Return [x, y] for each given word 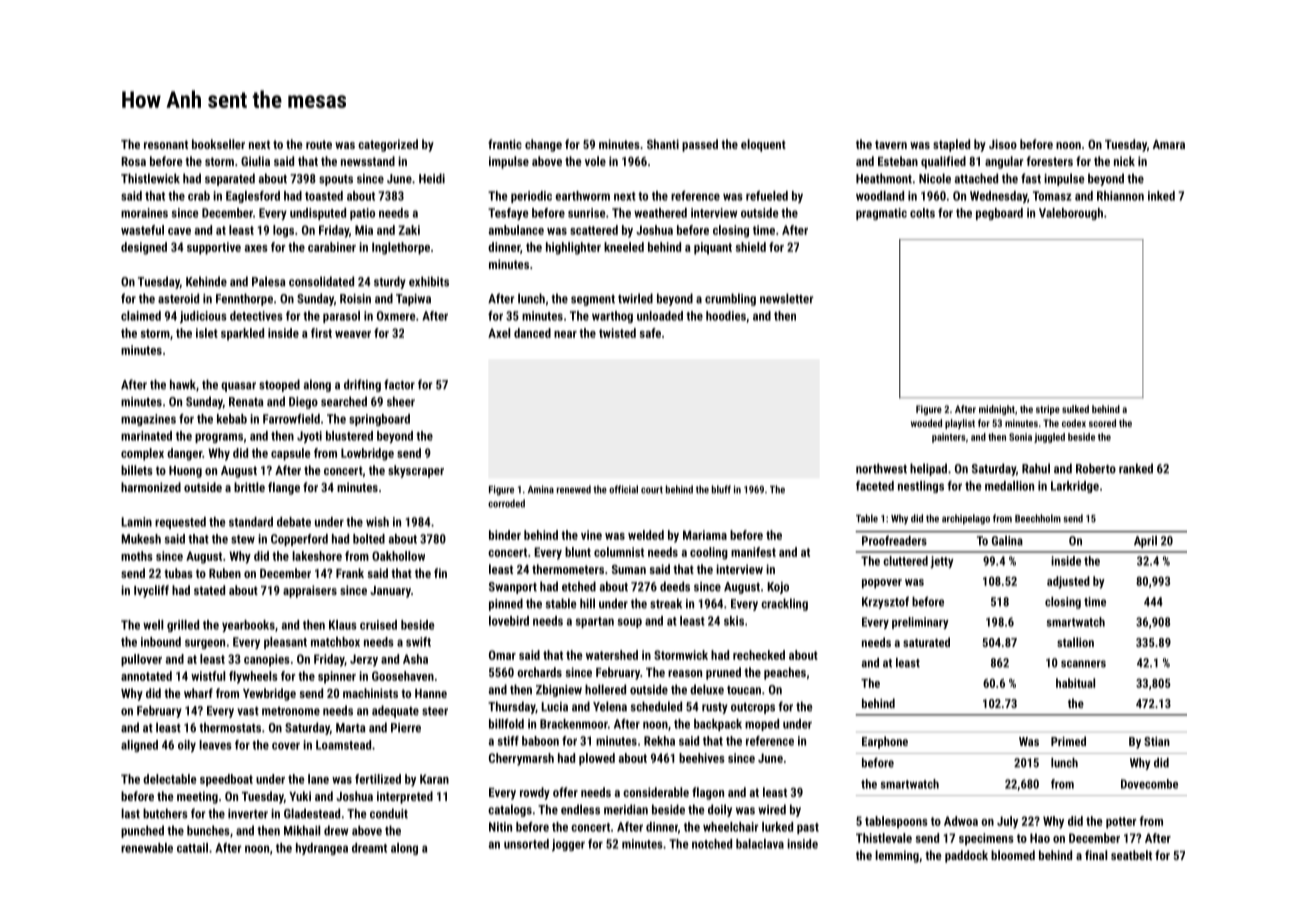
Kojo [778, 588]
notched [712, 844]
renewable [147, 848]
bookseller [218, 144]
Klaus [343, 625]
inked [1161, 196]
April [1145, 542]
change [543, 145]
